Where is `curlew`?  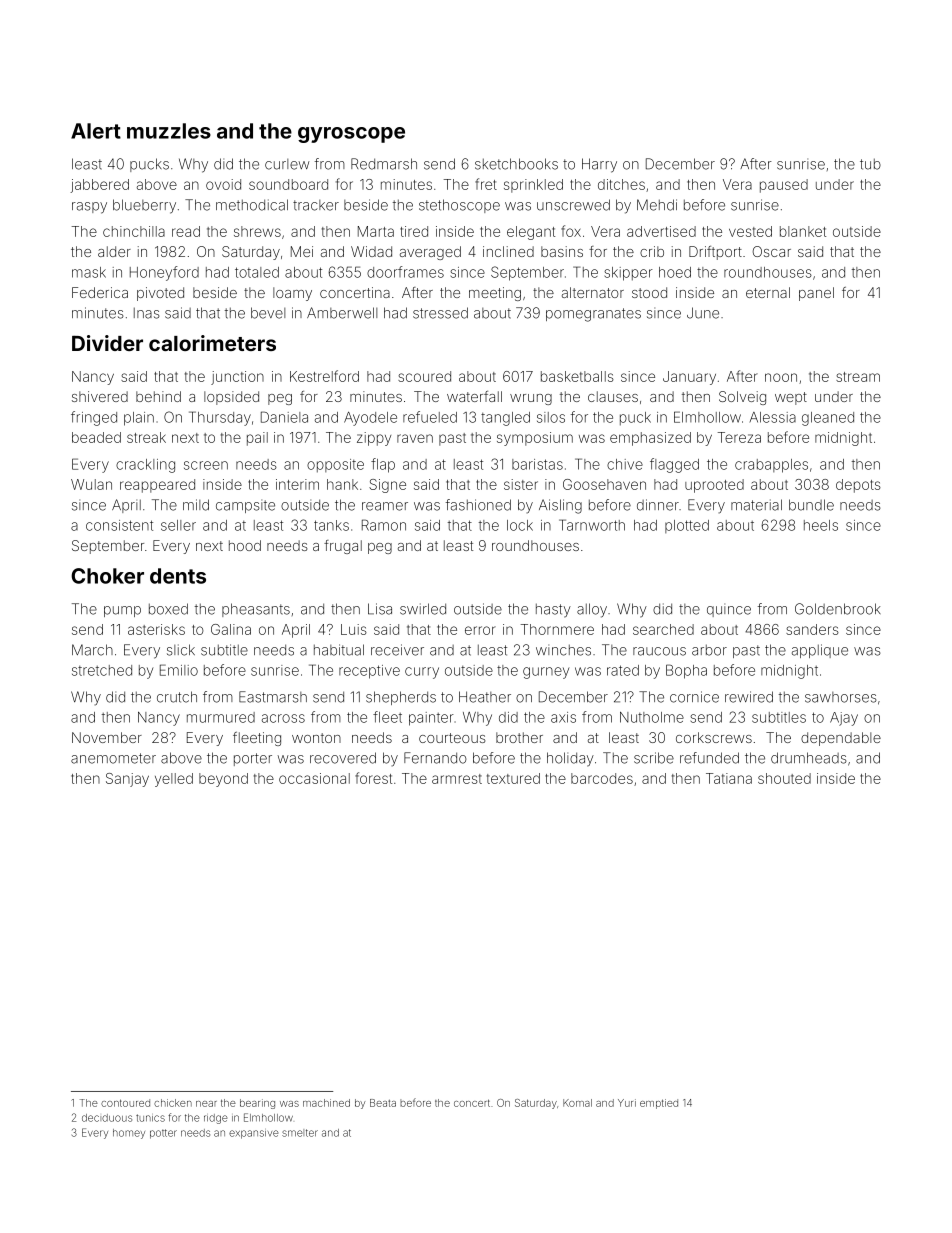 curlew is located at coordinates (287, 164).
